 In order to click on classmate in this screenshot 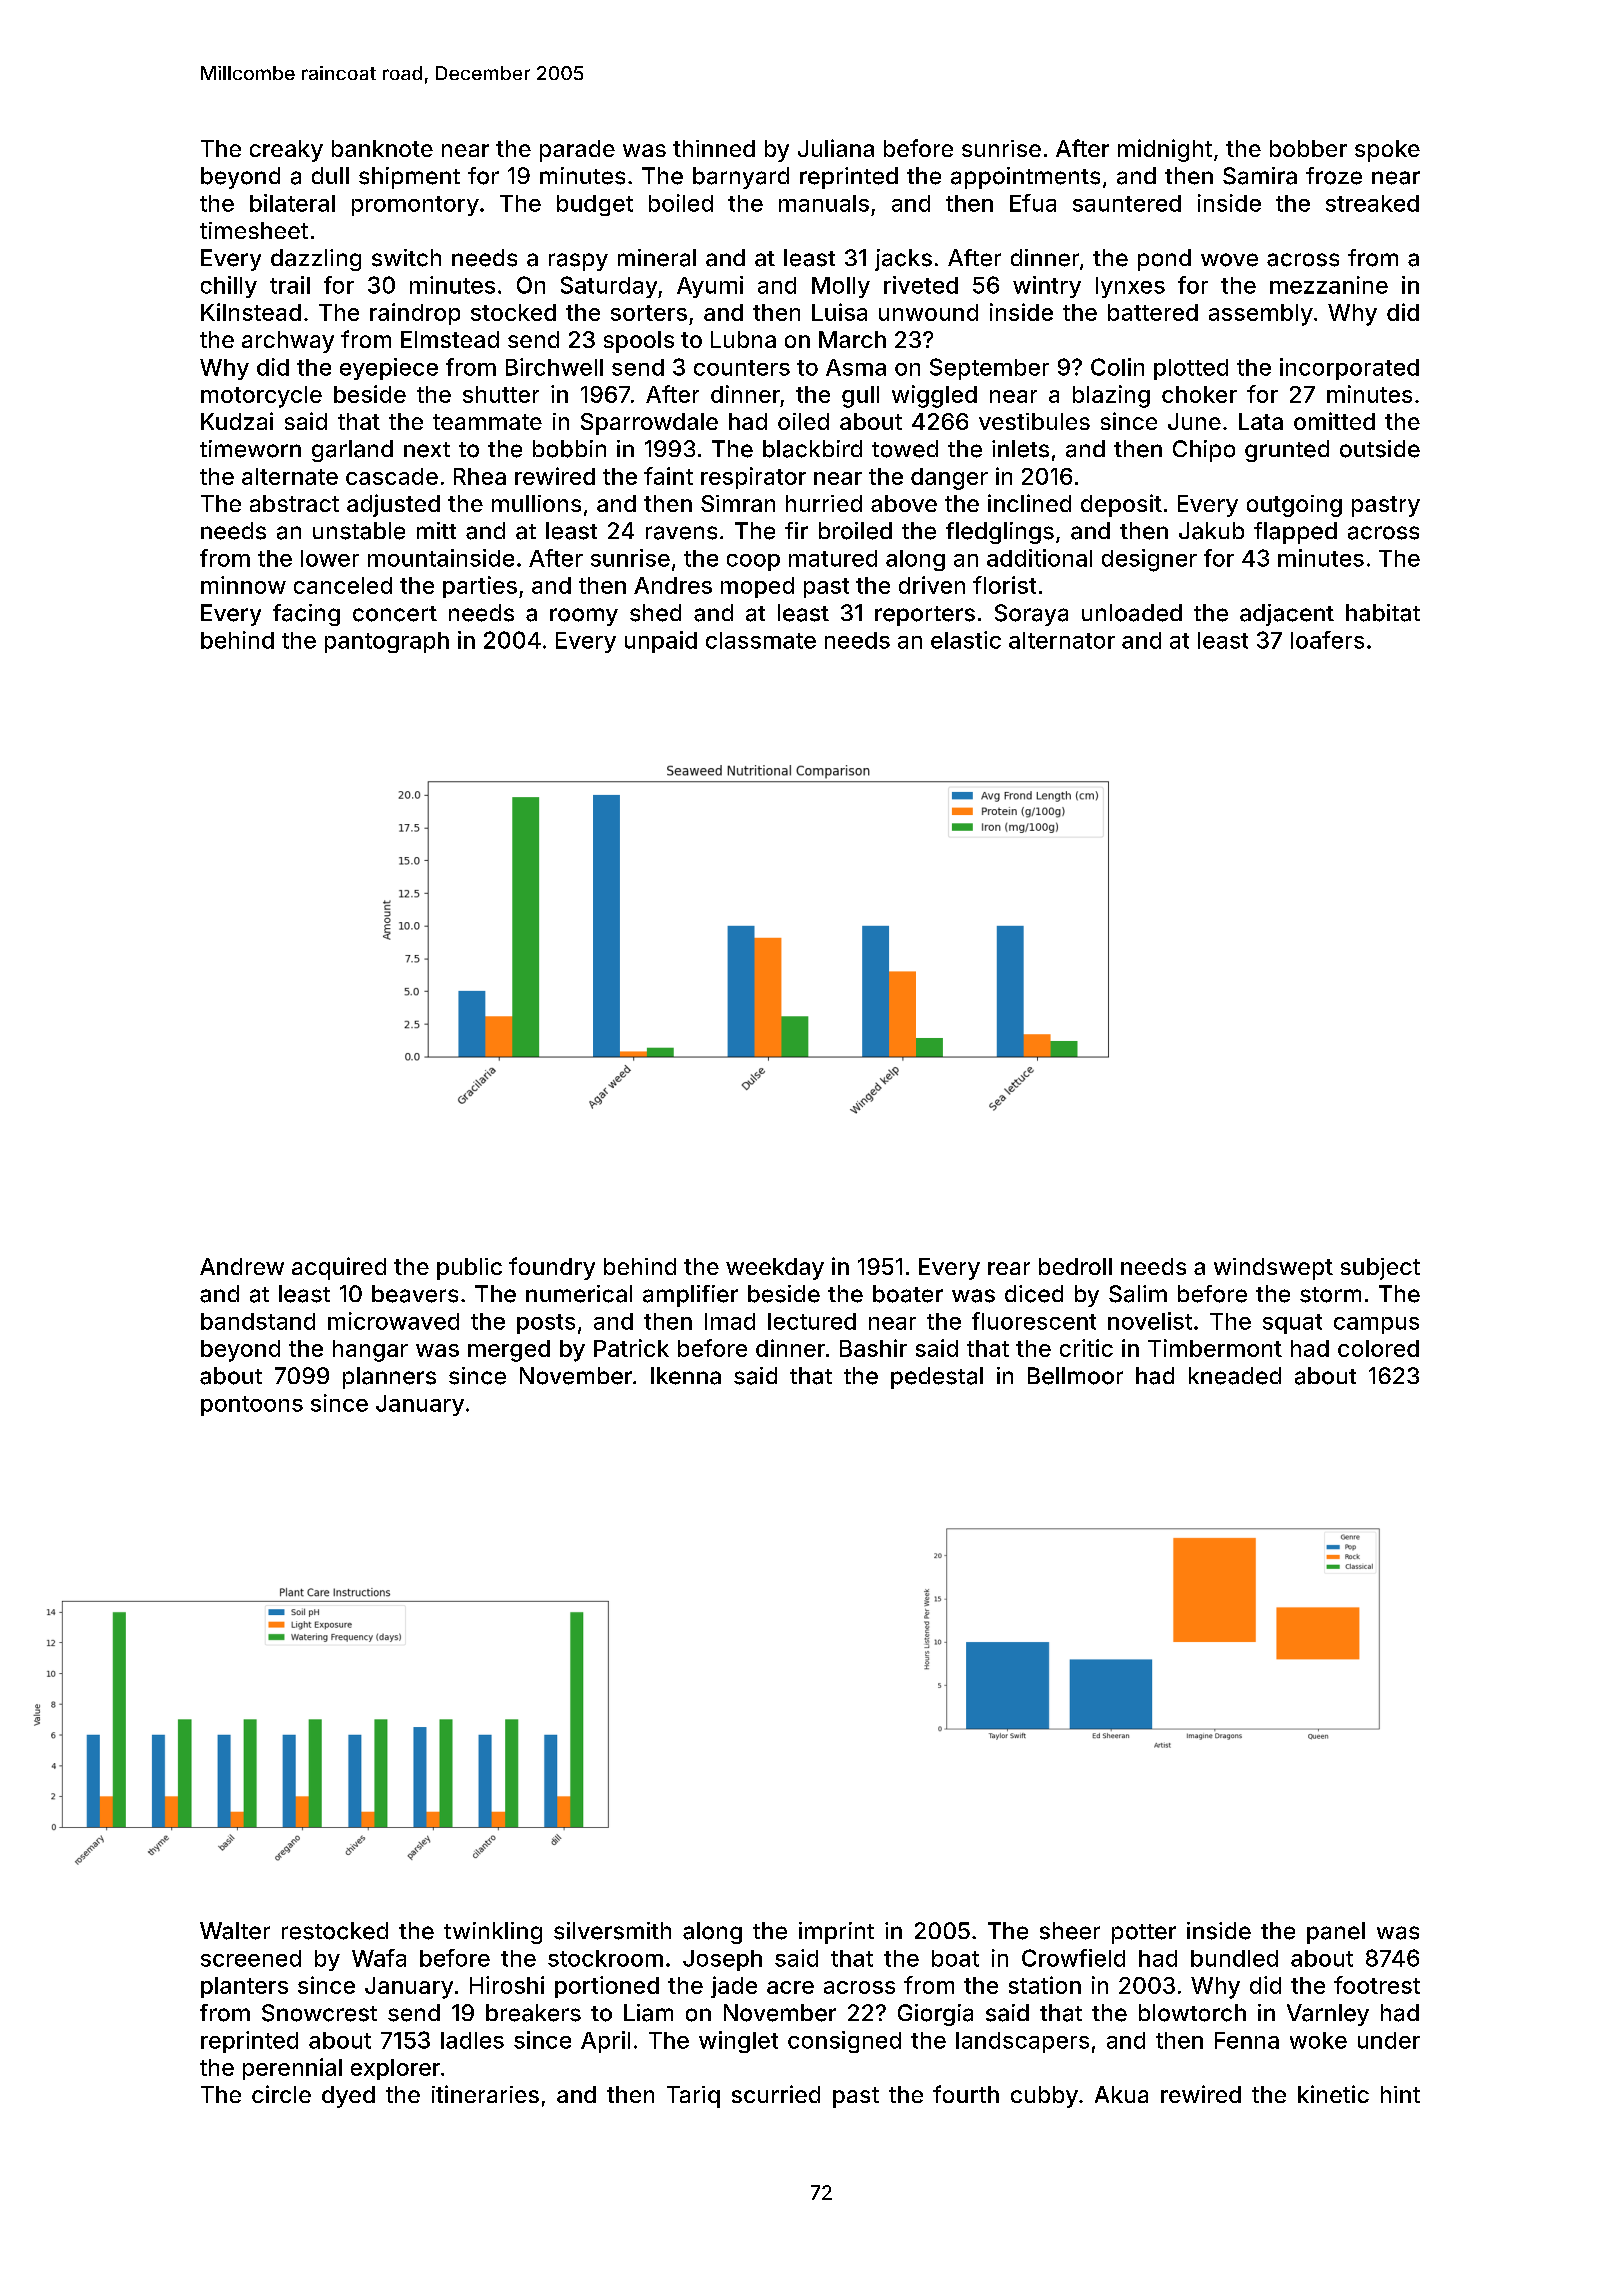, I will do `click(761, 640)`.
